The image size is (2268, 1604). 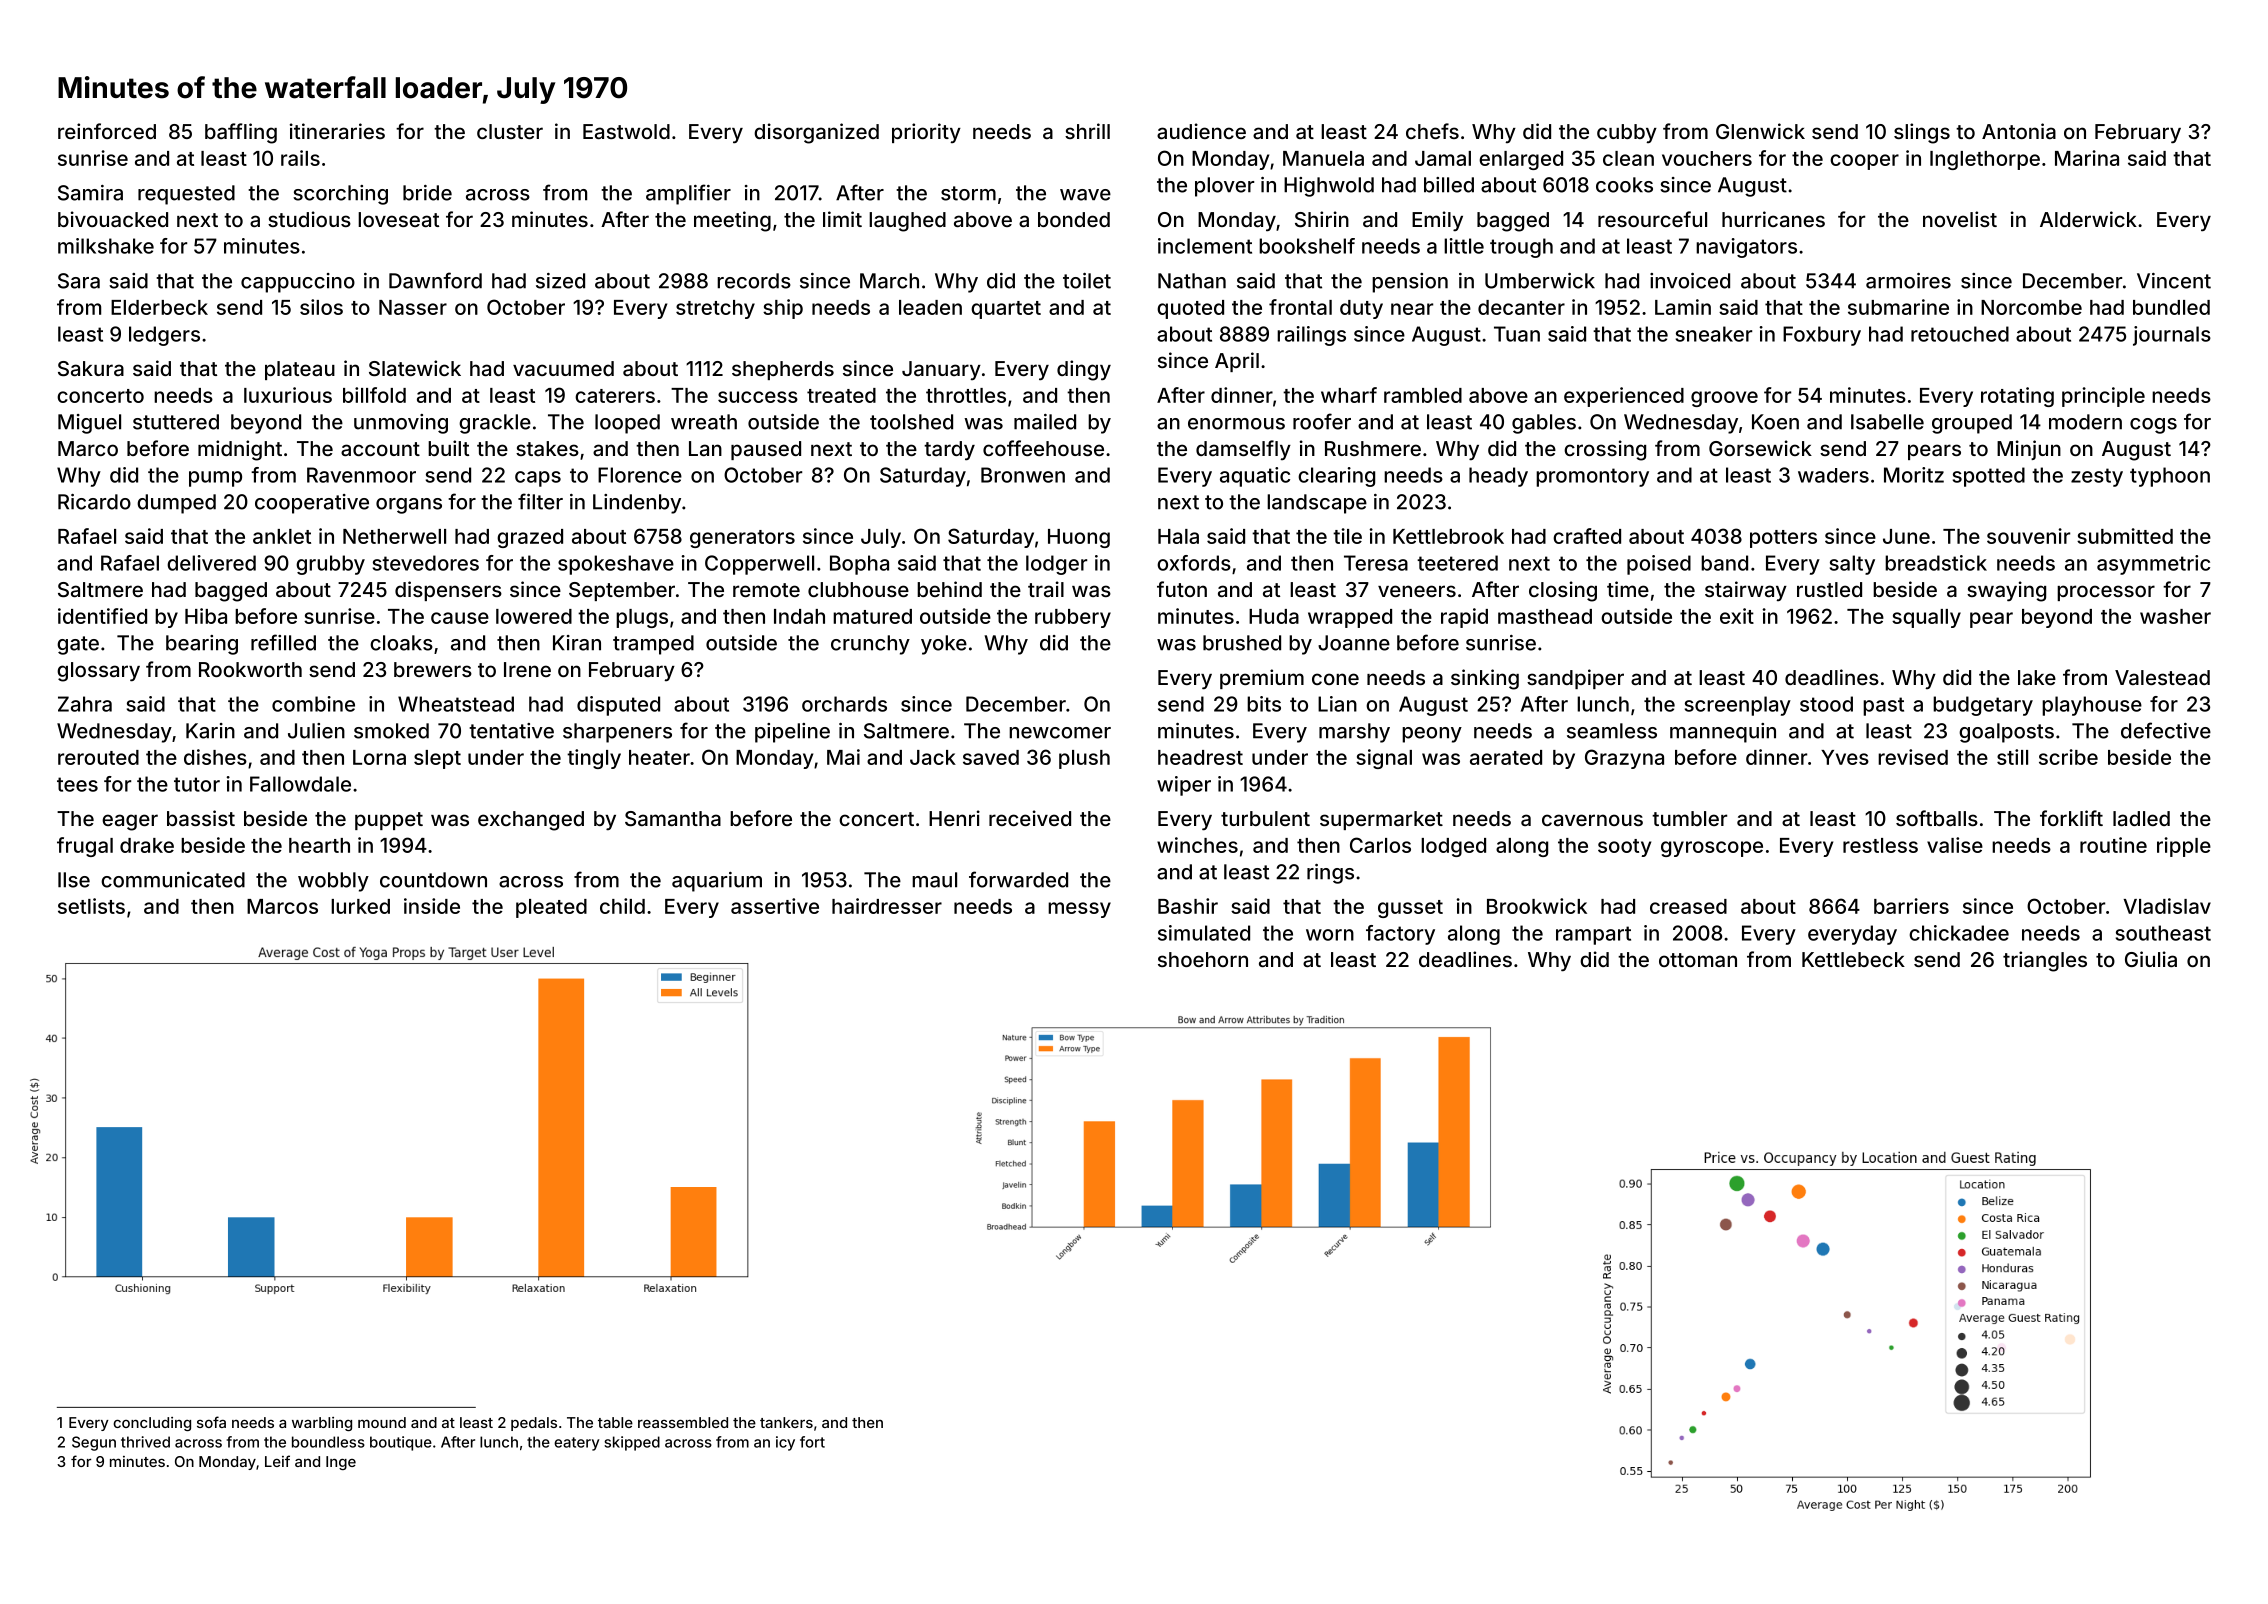 What do you see at coordinates (432, 906) in the screenshot?
I see `inside` at bounding box center [432, 906].
